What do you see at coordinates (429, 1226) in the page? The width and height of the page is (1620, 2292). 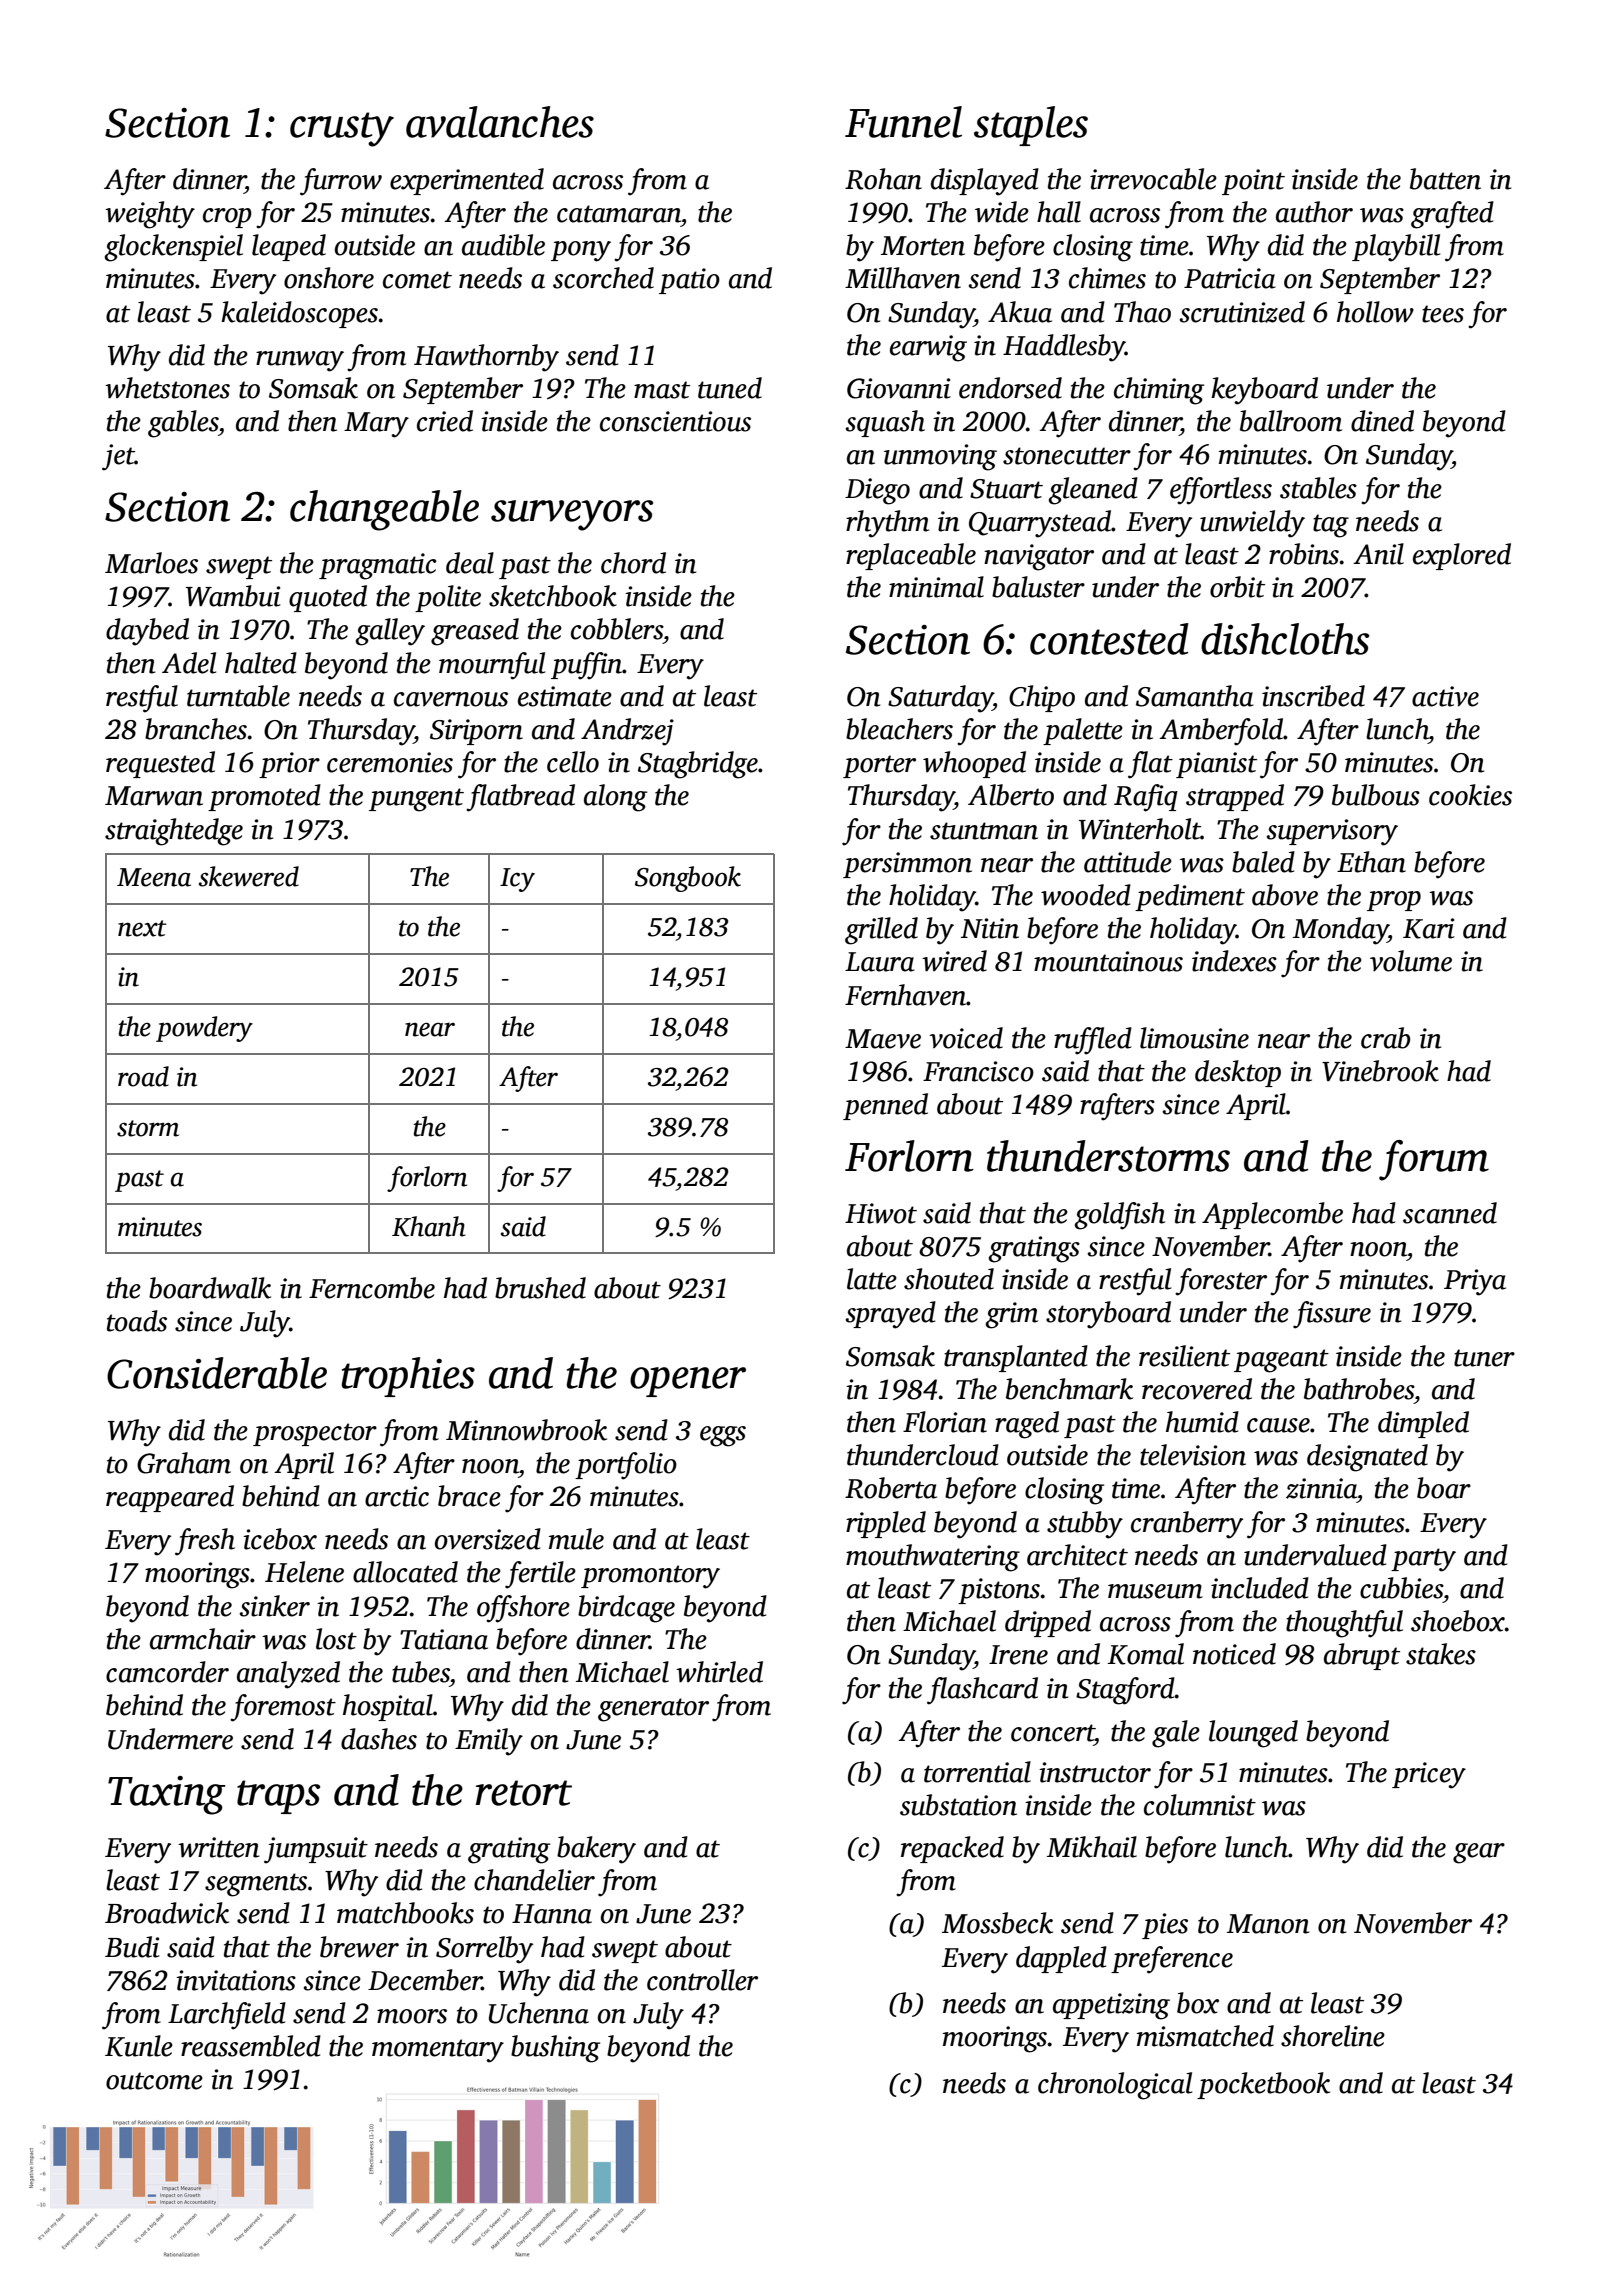 I see `Khanh` at bounding box center [429, 1226].
